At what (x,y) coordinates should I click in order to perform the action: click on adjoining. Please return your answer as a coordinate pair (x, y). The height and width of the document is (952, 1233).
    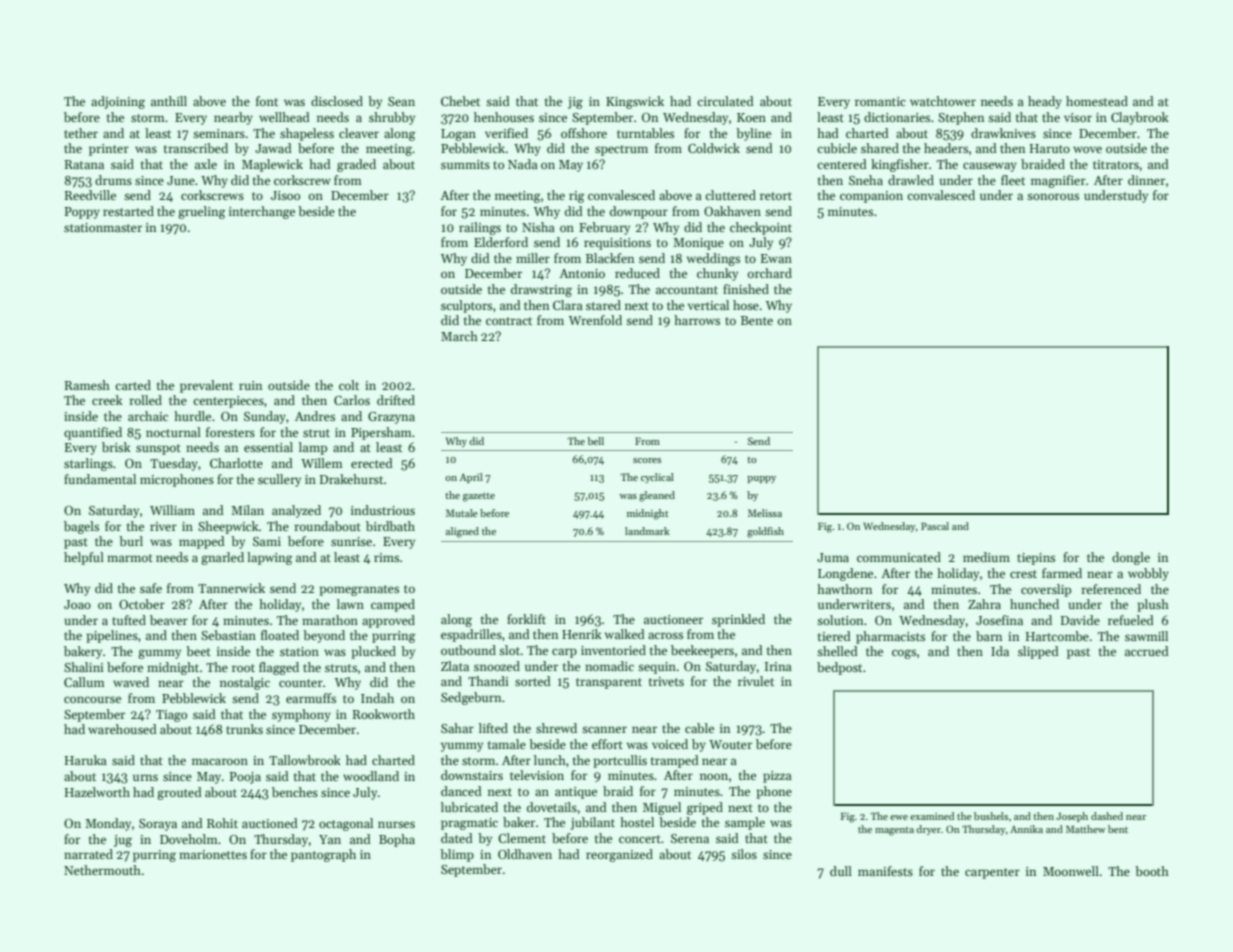
    Looking at the image, I should click on (118, 102).
